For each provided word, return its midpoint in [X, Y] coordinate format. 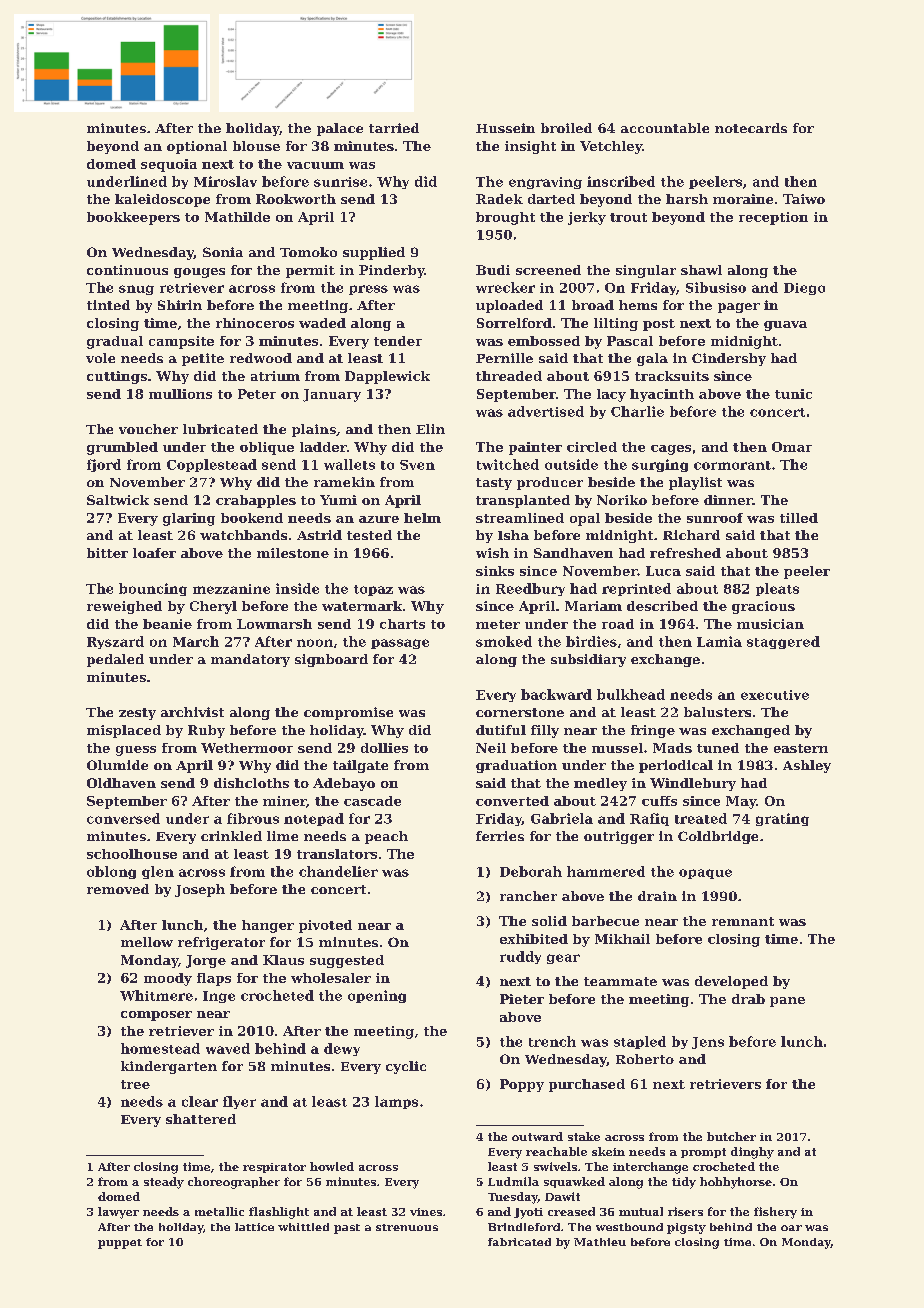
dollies [384, 748]
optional [197, 147]
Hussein [505, 128]
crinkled [231, 836]
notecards [751, 128]
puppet [120, 1244]
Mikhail [622, 939]
